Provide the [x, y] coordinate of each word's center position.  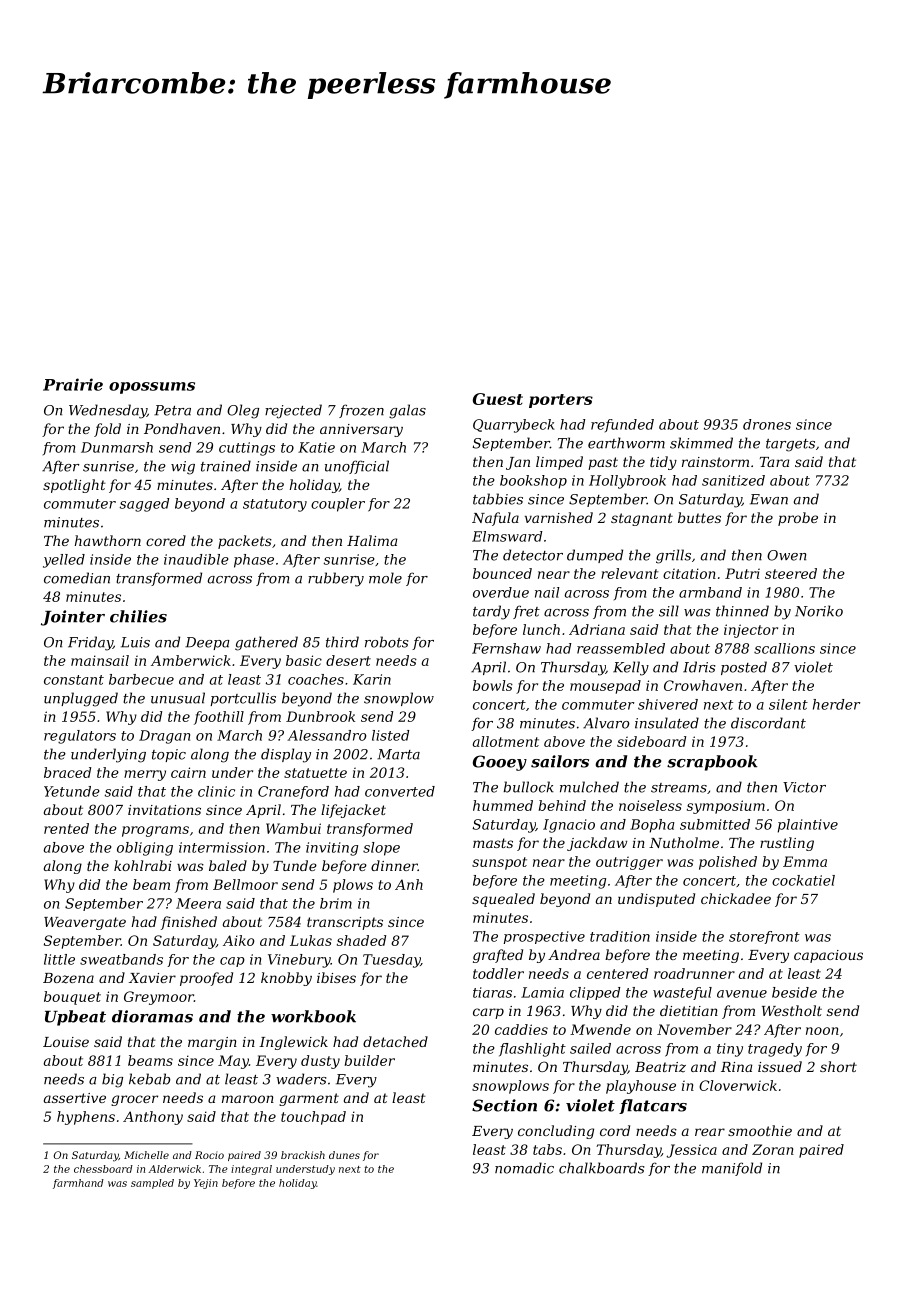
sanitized [733, 480]
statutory [275, 505]
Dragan [164, 737]
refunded [622, 425]
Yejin [206, 1184]
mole [385, 578]
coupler [338, 505]
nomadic [524, 1168]
